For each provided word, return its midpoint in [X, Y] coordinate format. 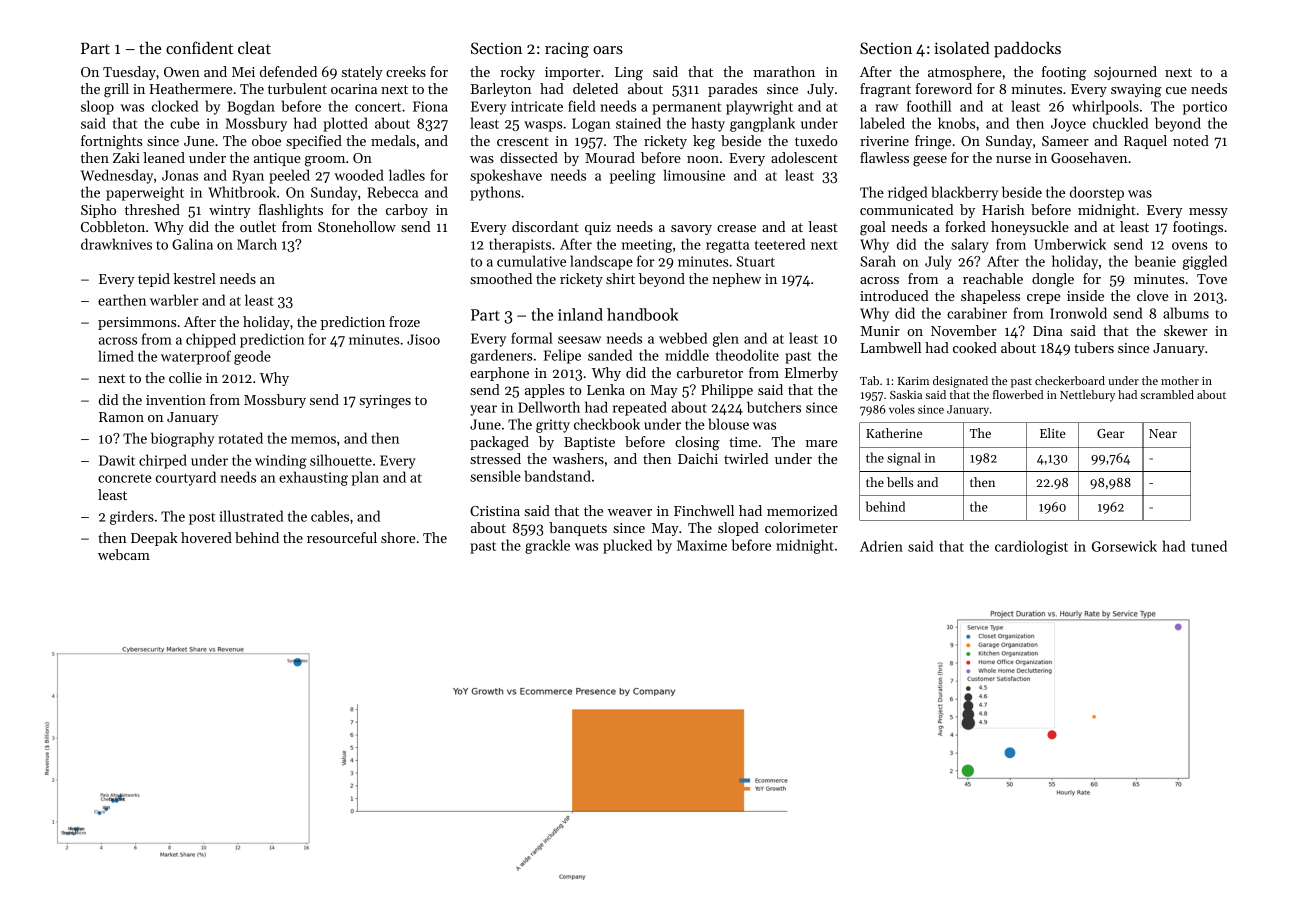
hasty [708, 124]
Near [1163, 433]
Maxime [702, 545]
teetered [780, 244]
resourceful [342, 537]
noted [1191, 140]
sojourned [1125, 73]
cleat [254, 48]
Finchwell [704, 510]
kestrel [194, 278]
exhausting [313, 478]
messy [1208, 213]
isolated [962, 47]
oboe [266, 140]
